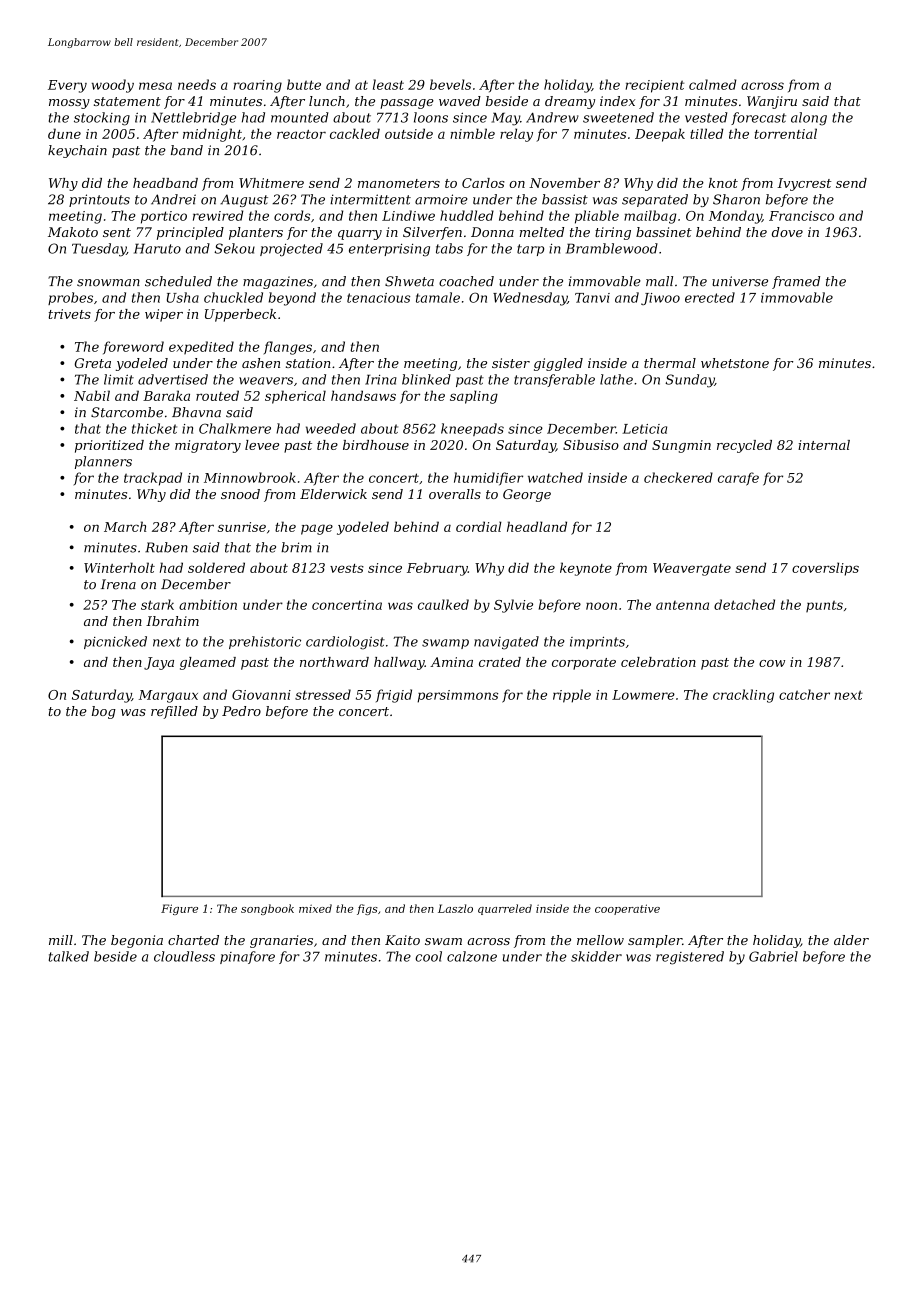 The height and width of the image is (1308, 924). Describe the element at coordinates (70, 298) in the image. I see `probes` at that location.
